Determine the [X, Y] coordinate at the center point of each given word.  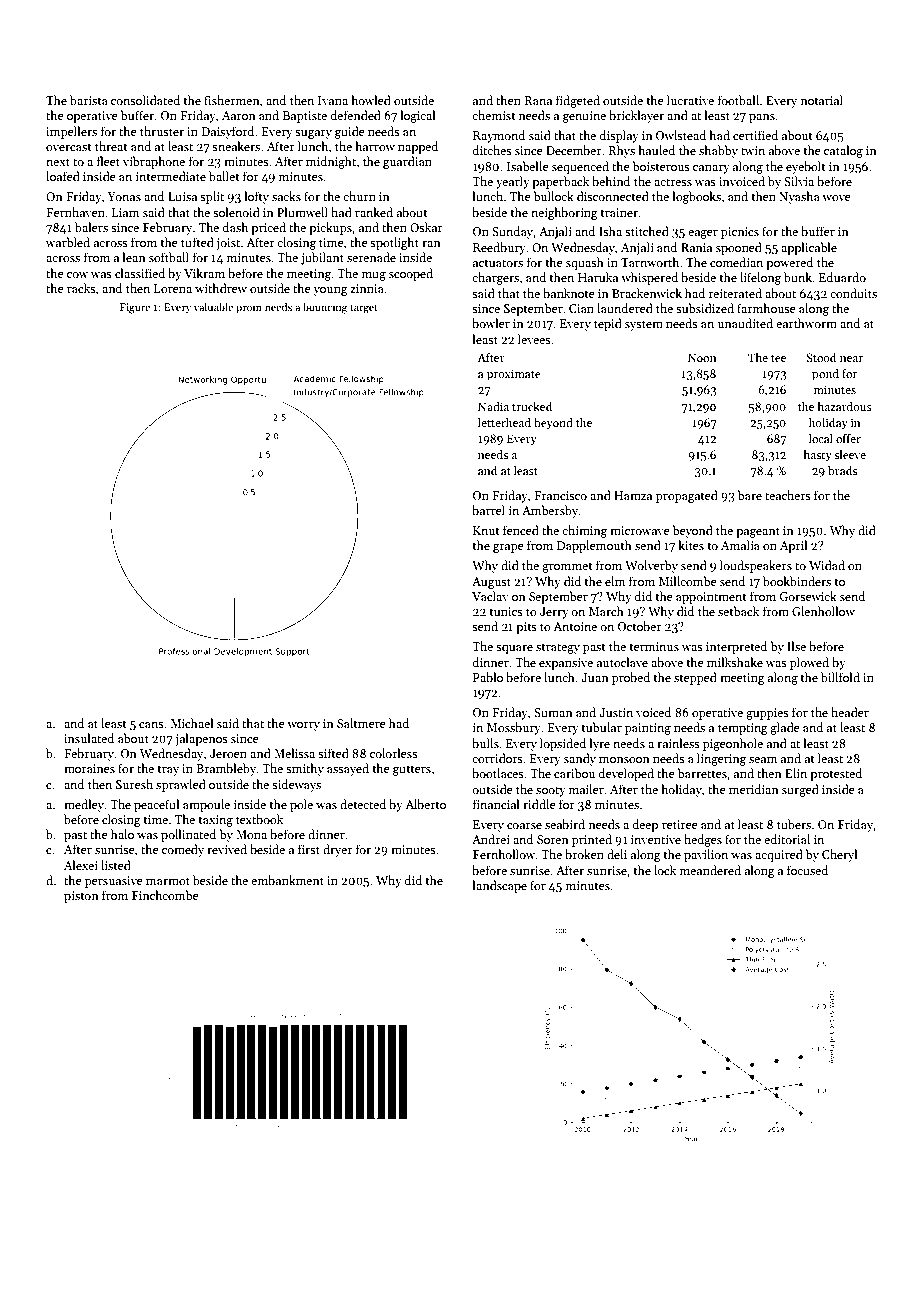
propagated [687, 496]
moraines [89, 768]
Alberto [425, 804]
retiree [680, 824]
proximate [514, 375]
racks [81, 288]
